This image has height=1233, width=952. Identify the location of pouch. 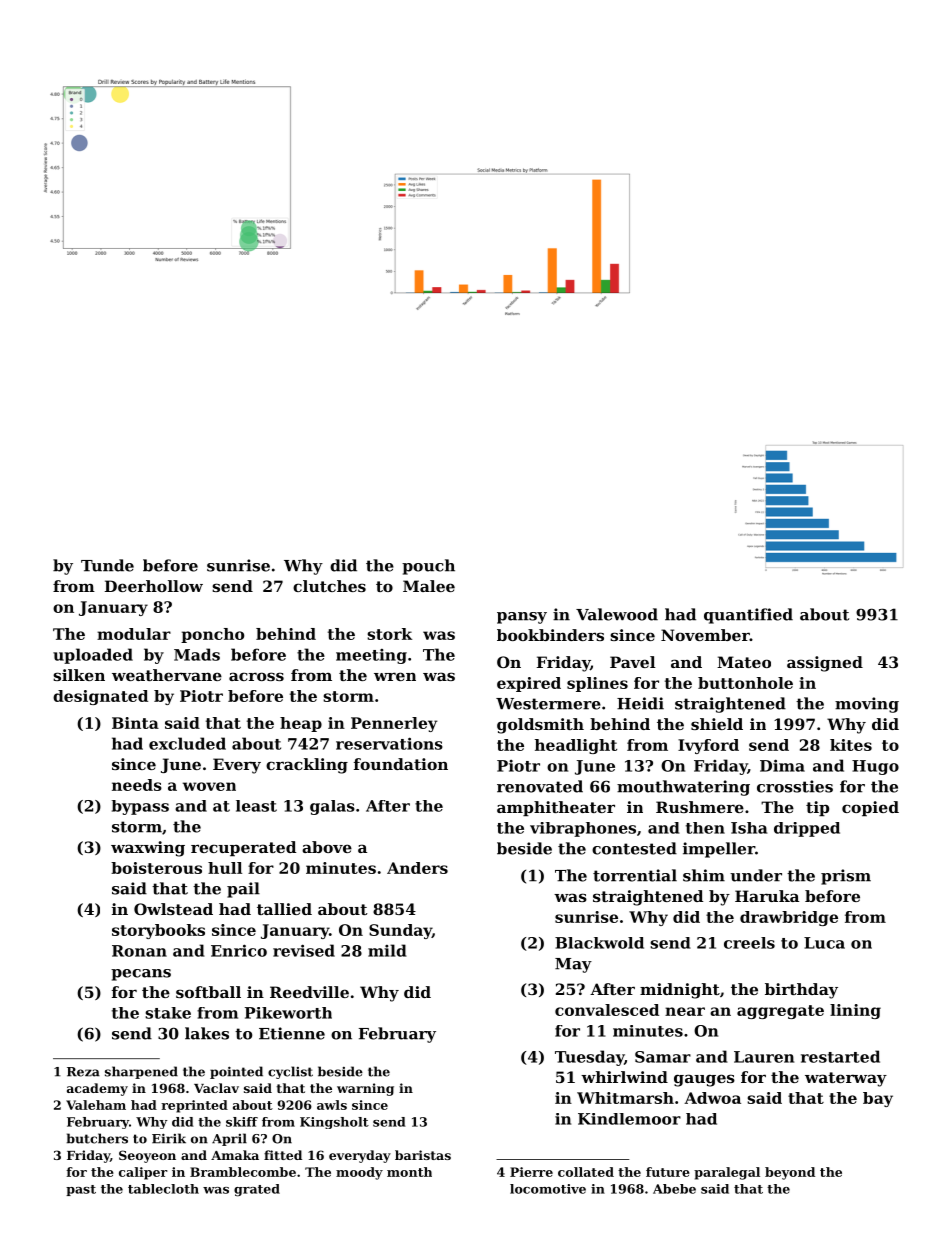
(428, 567).
